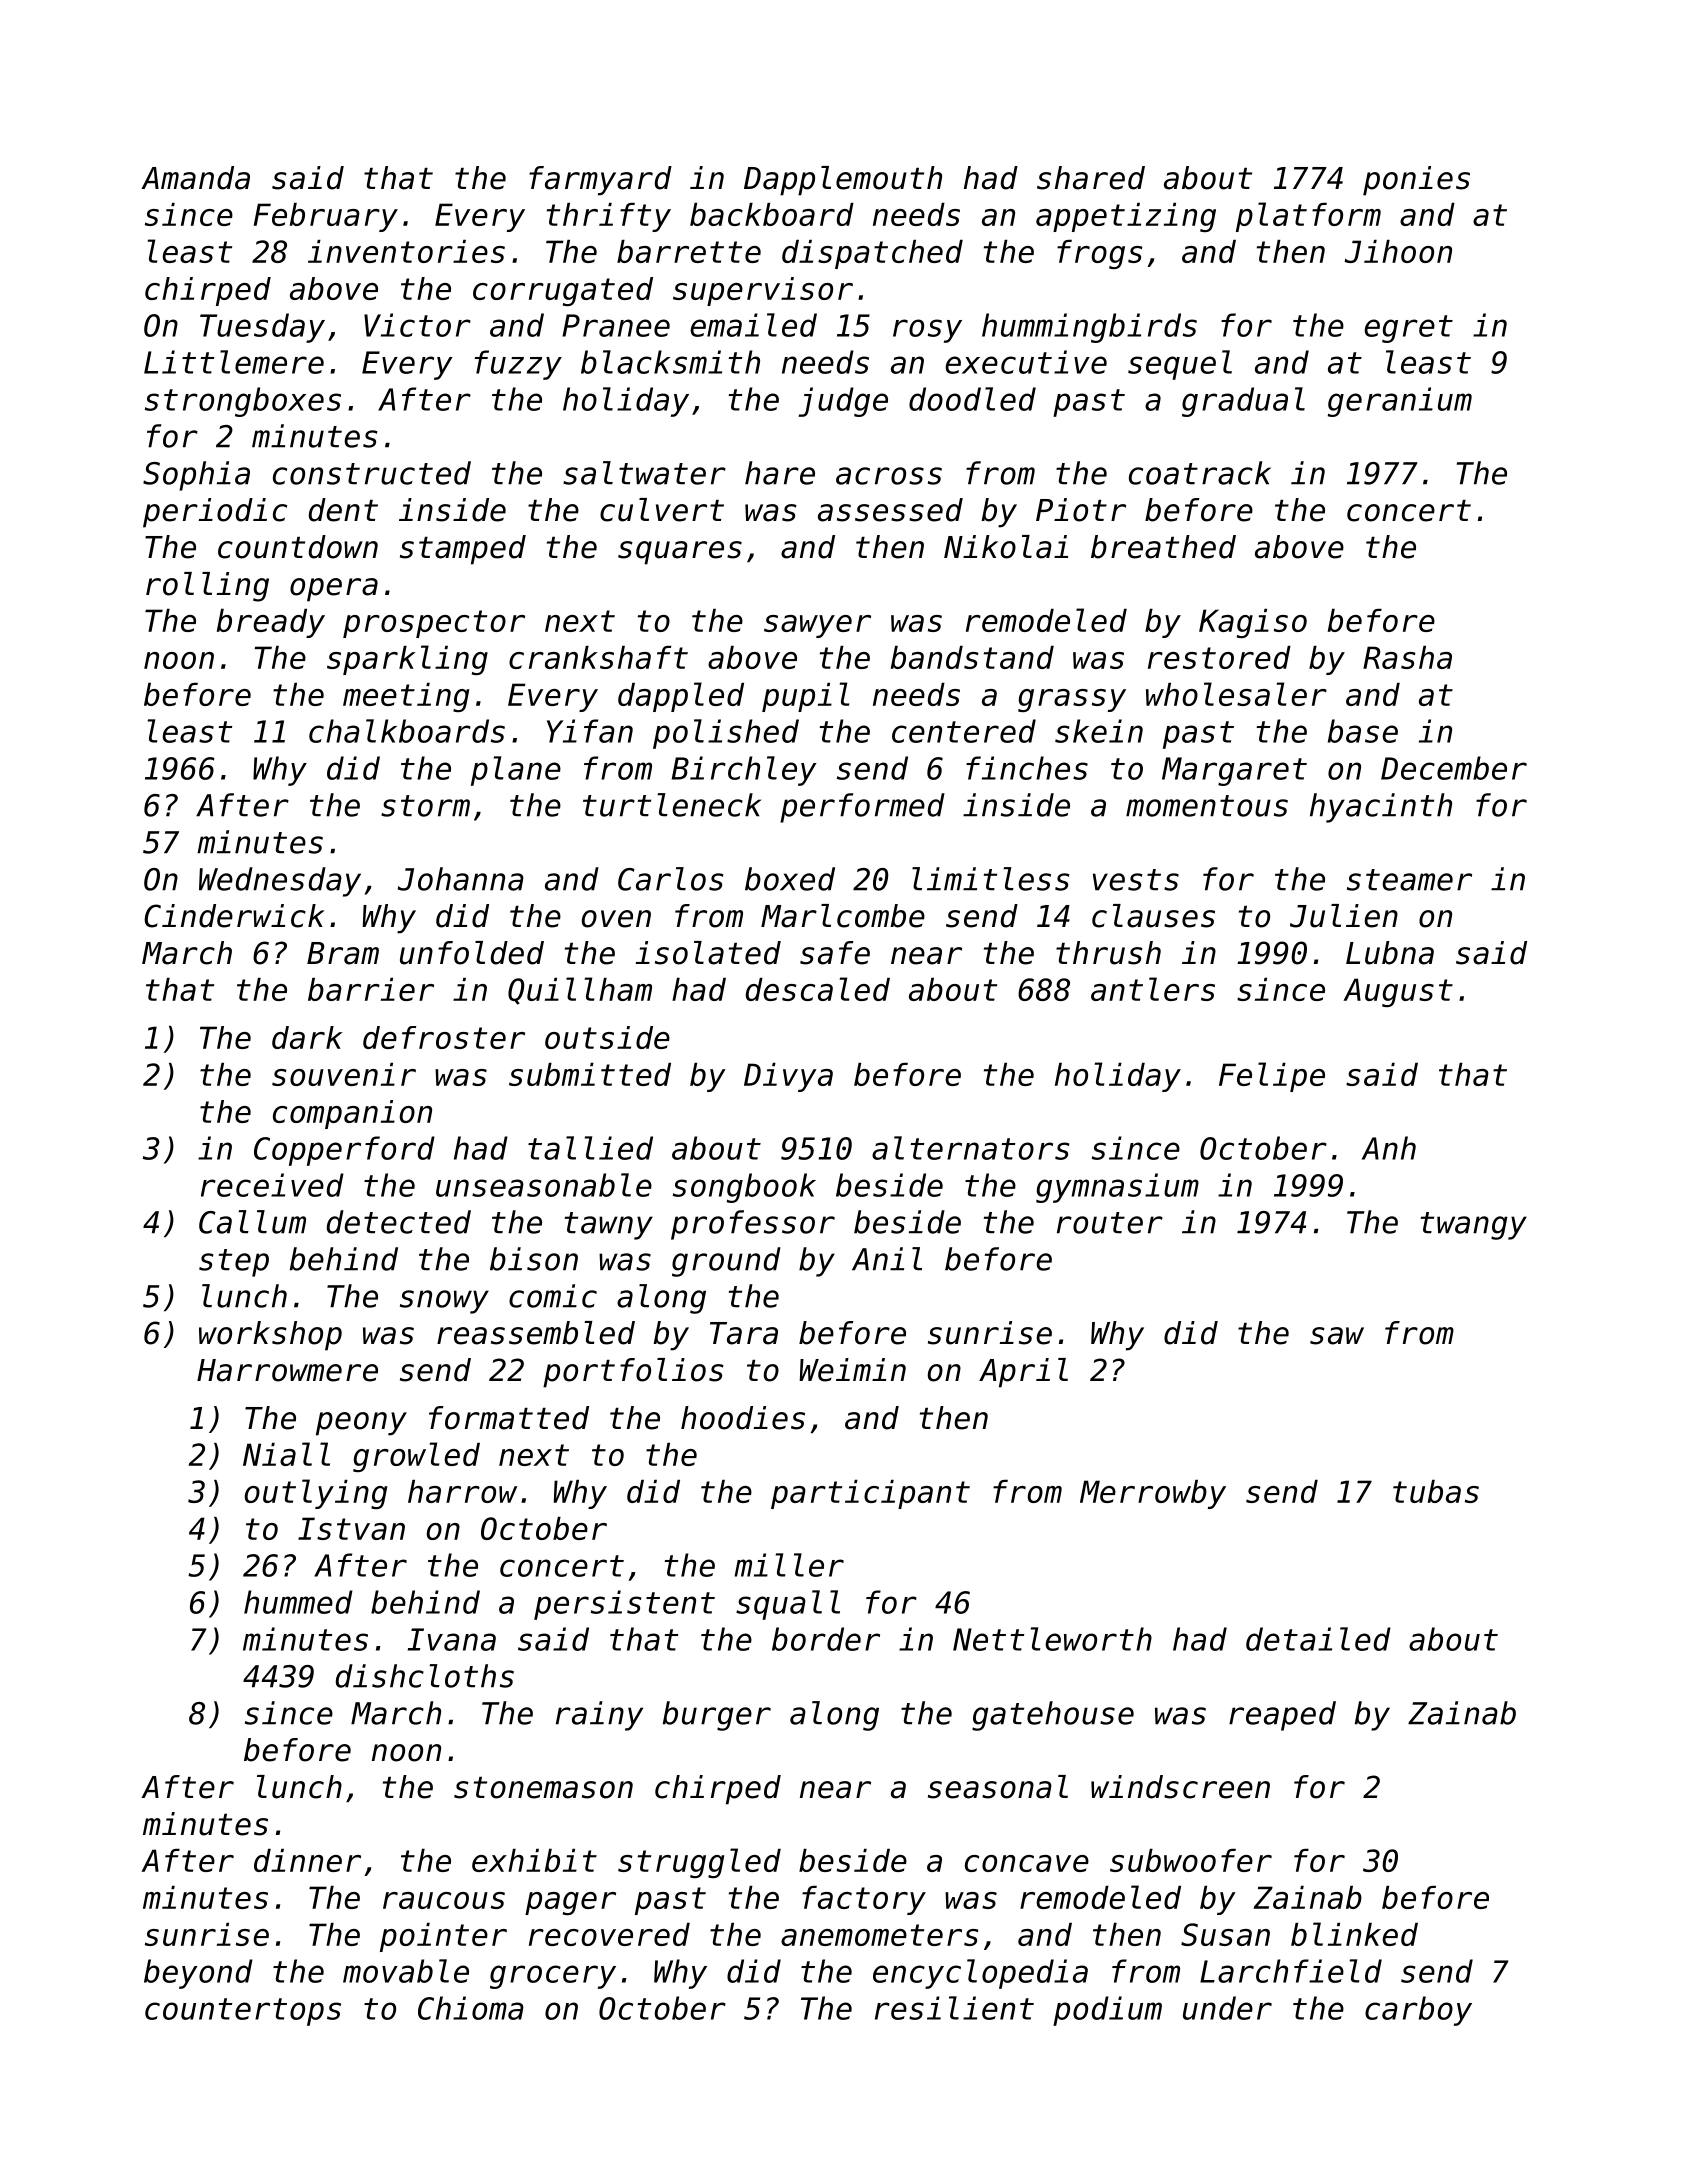 The height and width of the screenshot is (2178, 1683). What do you see at coordinates (763, 291) in the screenshot?
I see `supervisor` at bounding box center [763, 291].
